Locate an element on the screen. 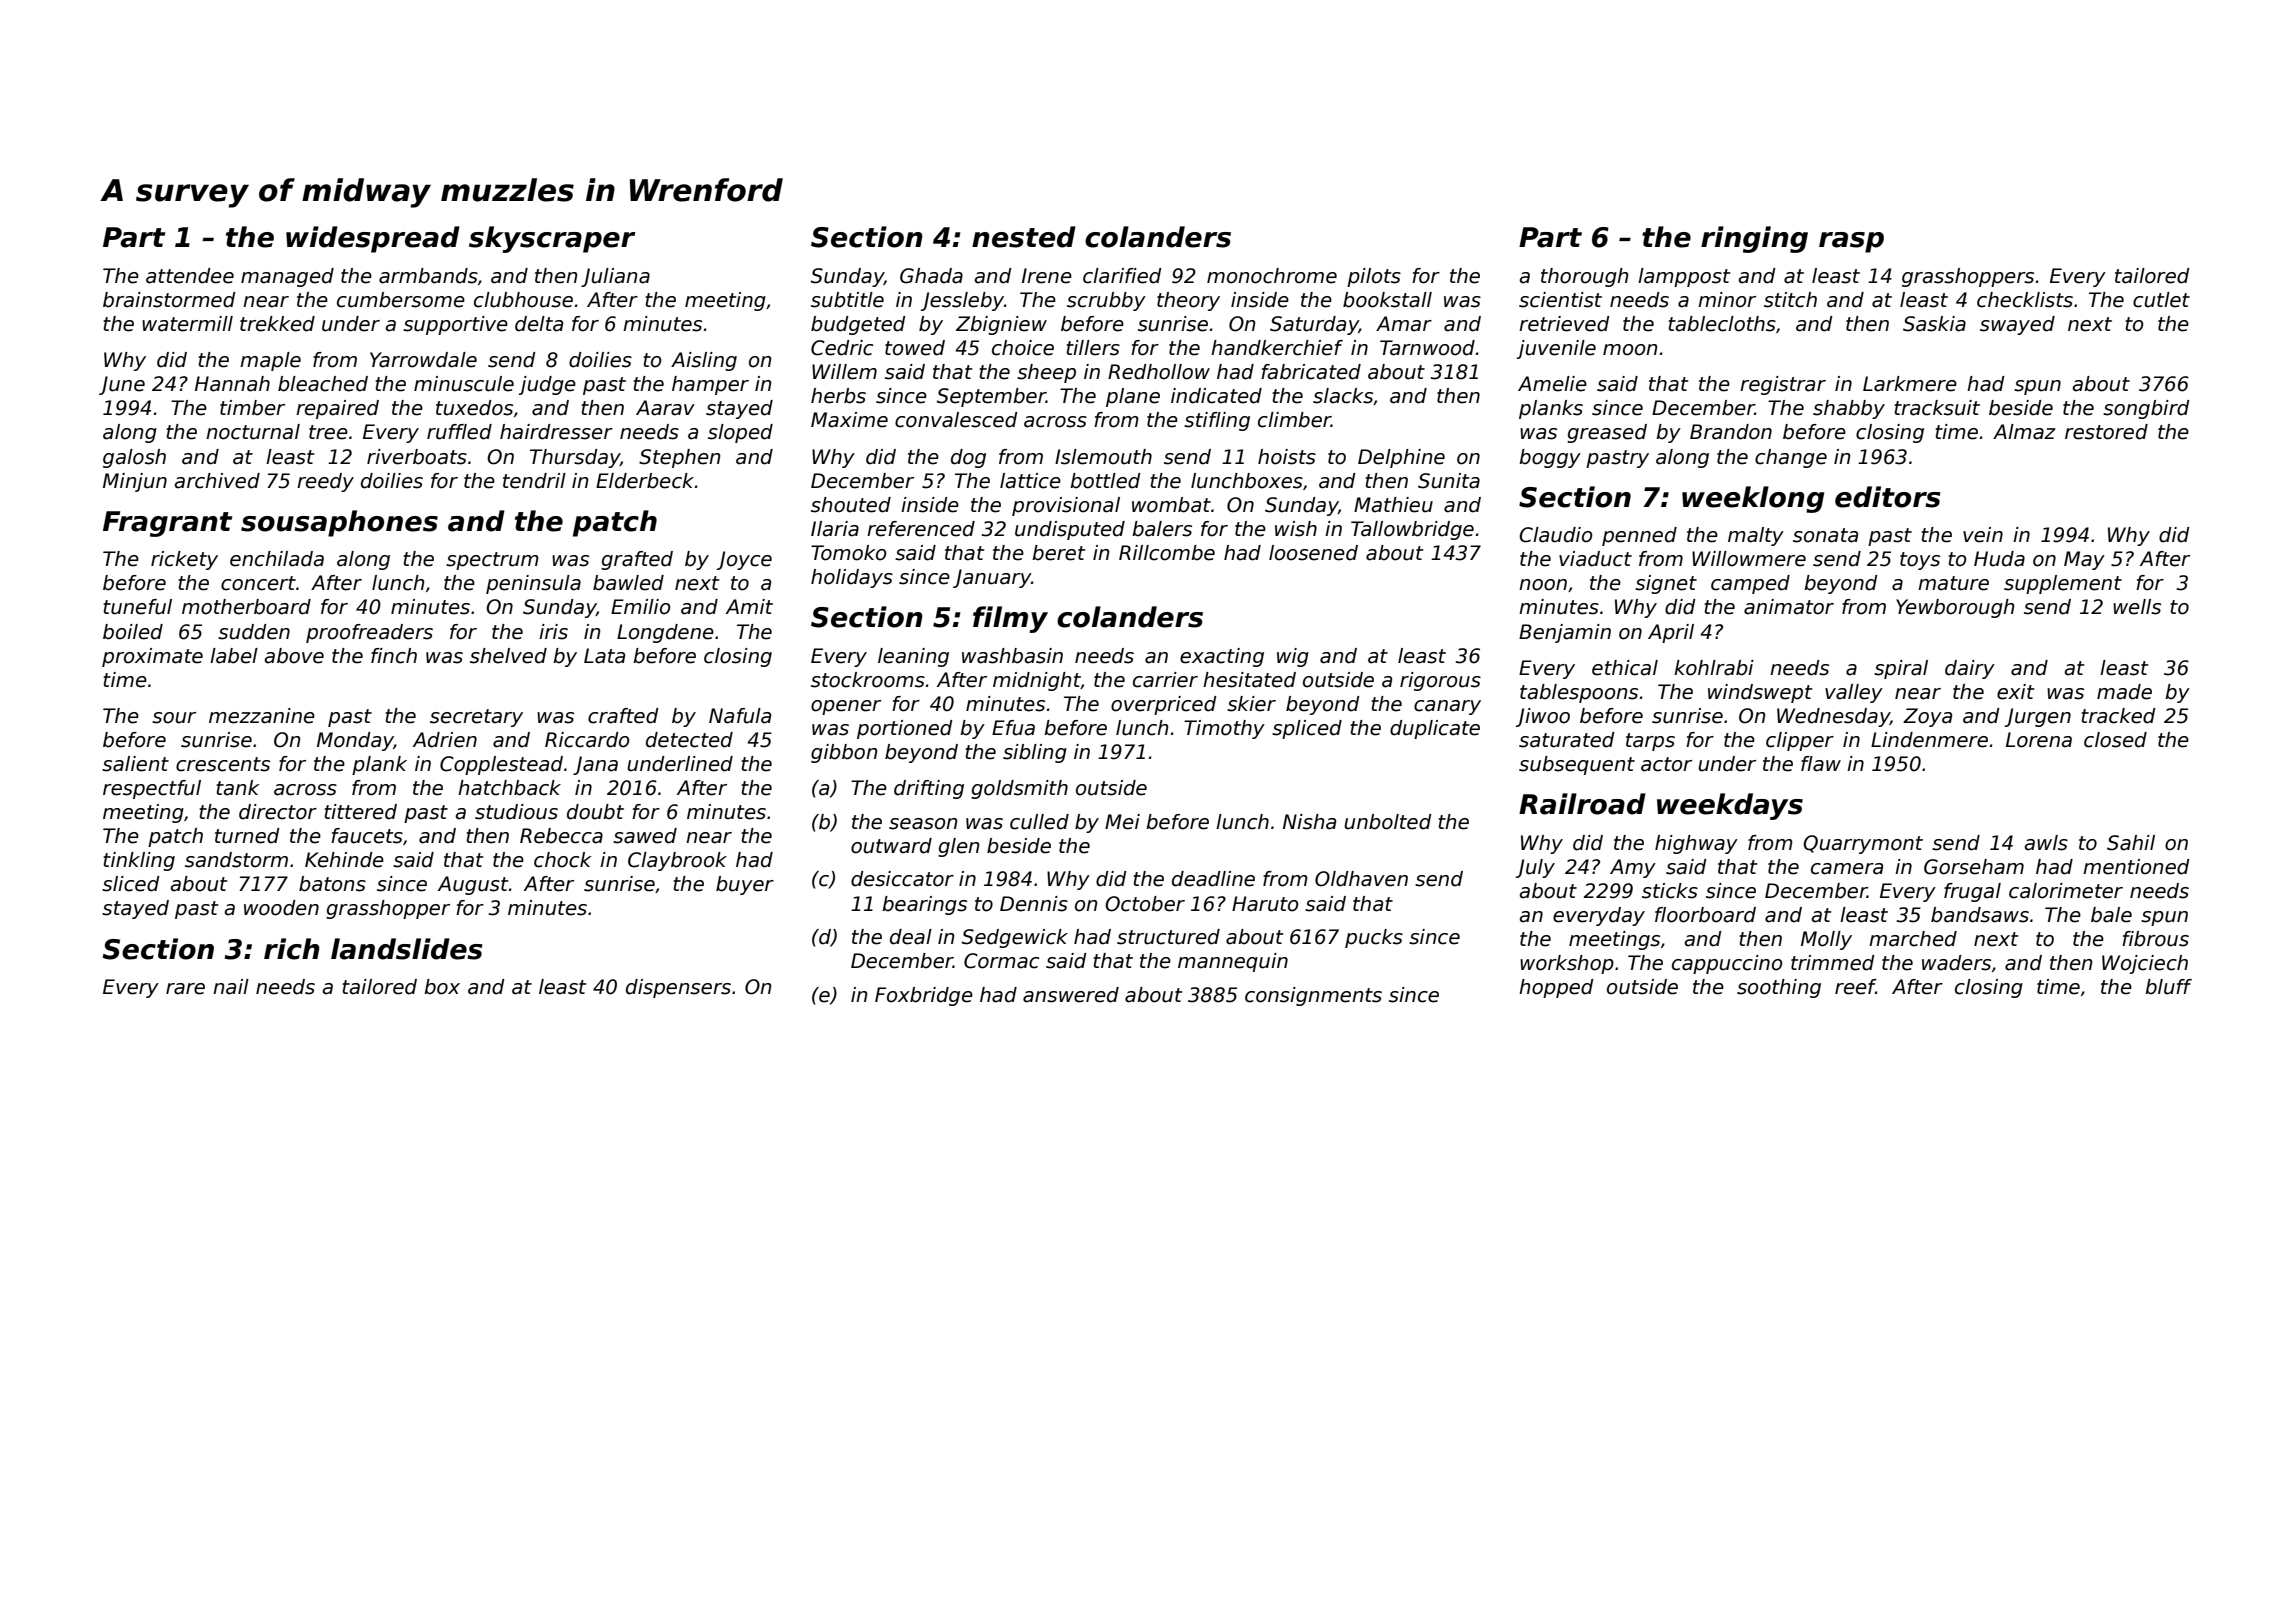 The image size is (2292, 1620). swayed is located at coordinates (2017, 325).
